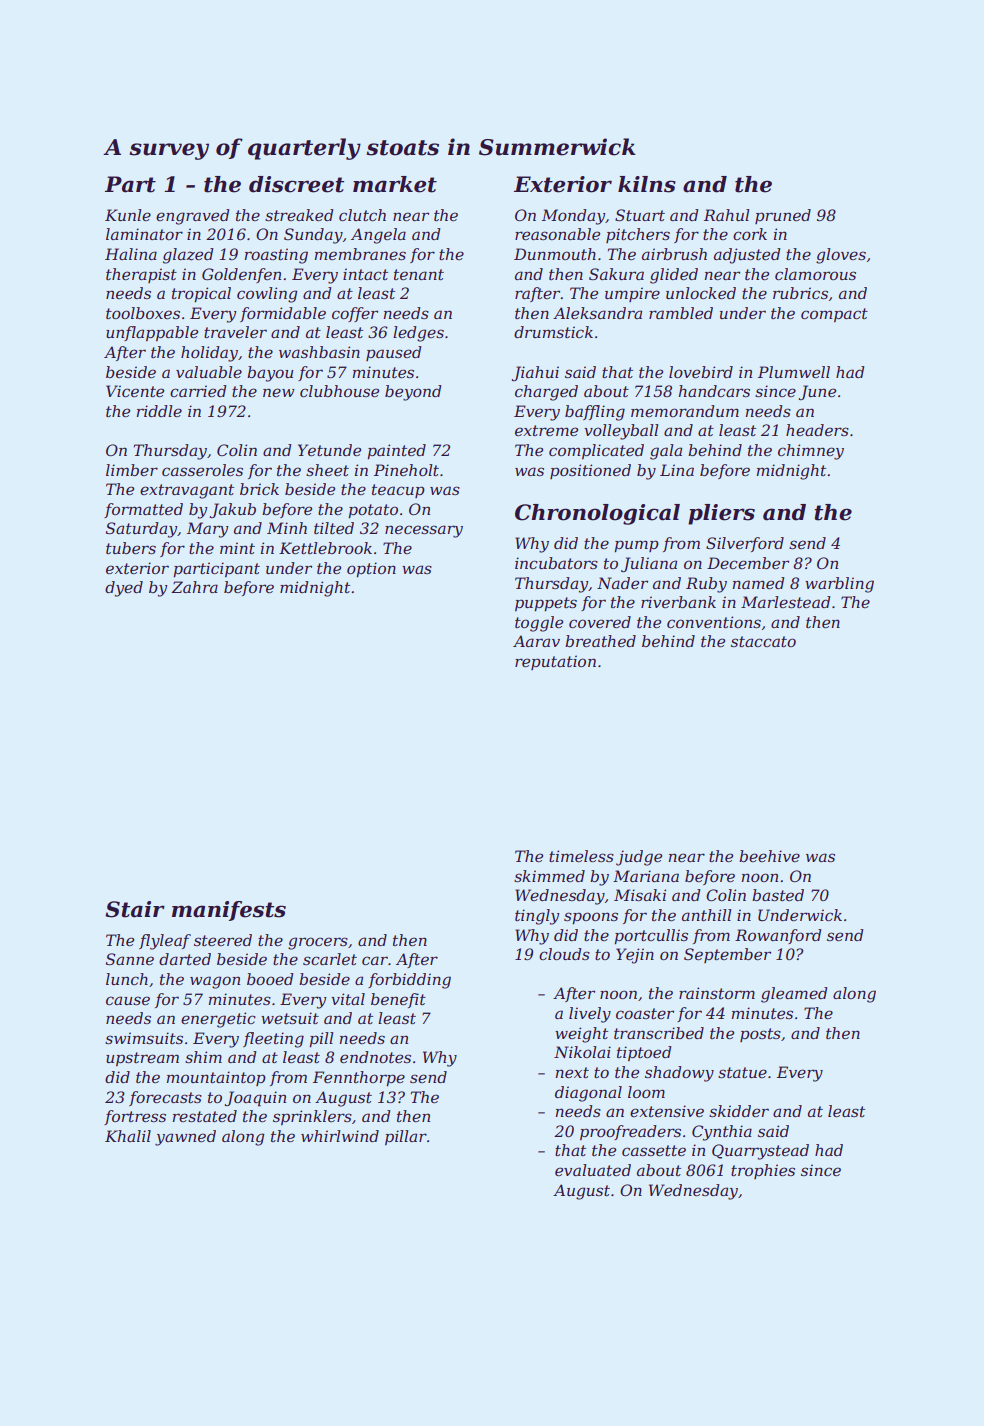 This screenshot has width=984, height=1426. What do you see at coordinates (135, 1117) in the screenshot?
I see `fortress` at bounding box center [135, 1117].
